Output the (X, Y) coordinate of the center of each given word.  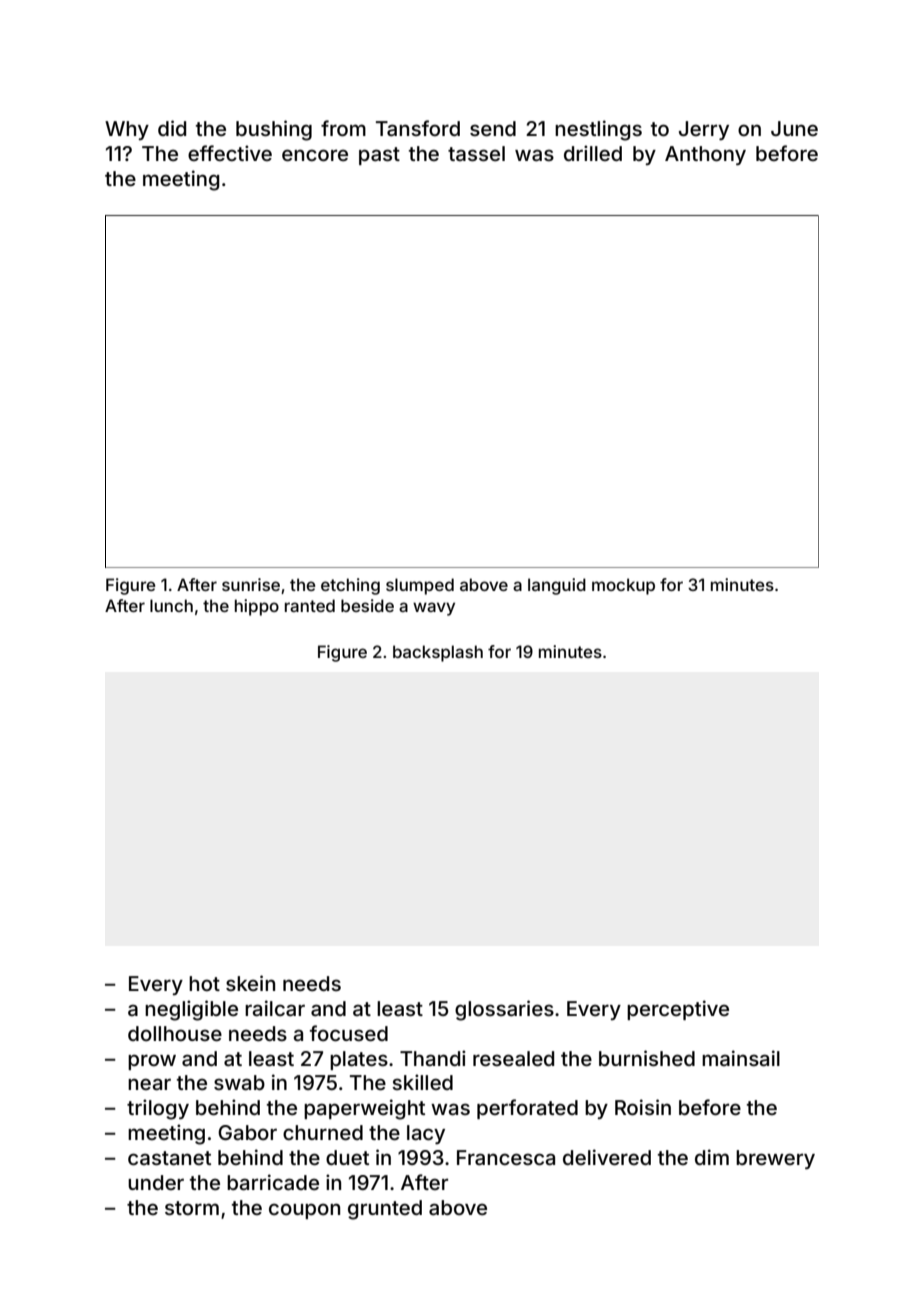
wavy (434, 609)
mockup (623, 586)
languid (557, 586)
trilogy (158, 1109)
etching (350, 586)
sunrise (251, 584)
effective (230, 153)
